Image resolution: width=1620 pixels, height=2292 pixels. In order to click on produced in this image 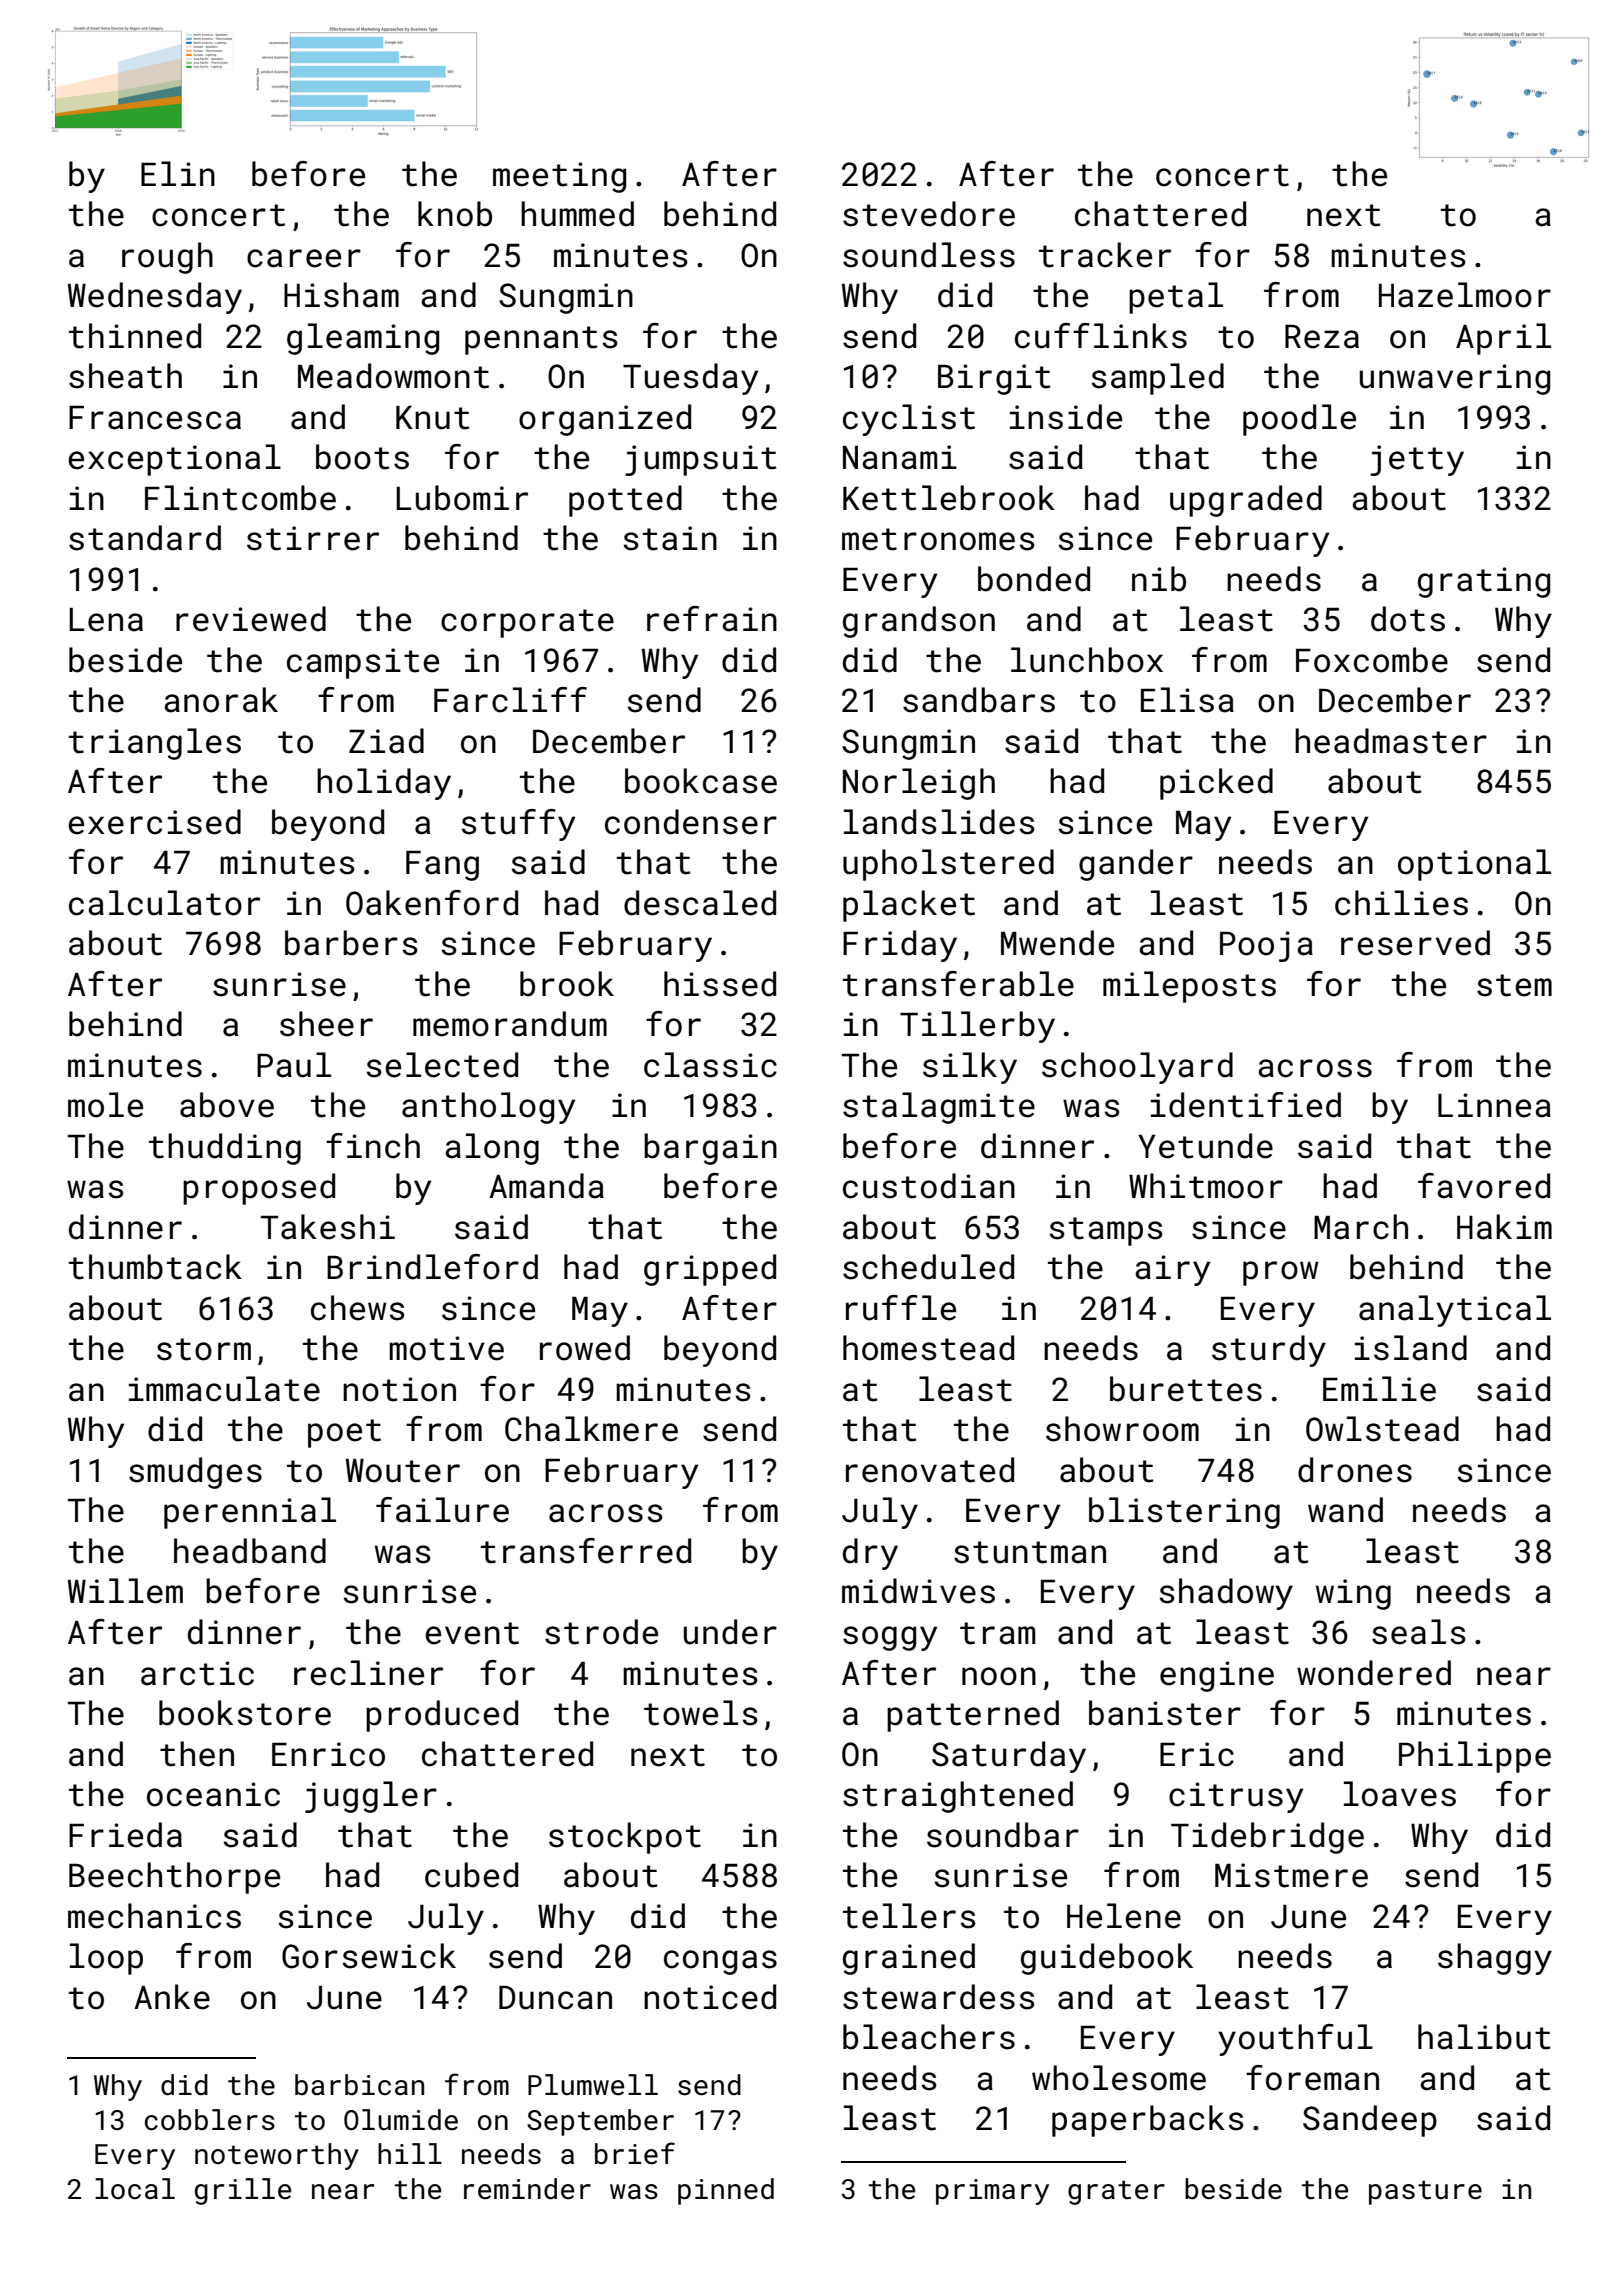, I will do `click(442, 1716)`.
